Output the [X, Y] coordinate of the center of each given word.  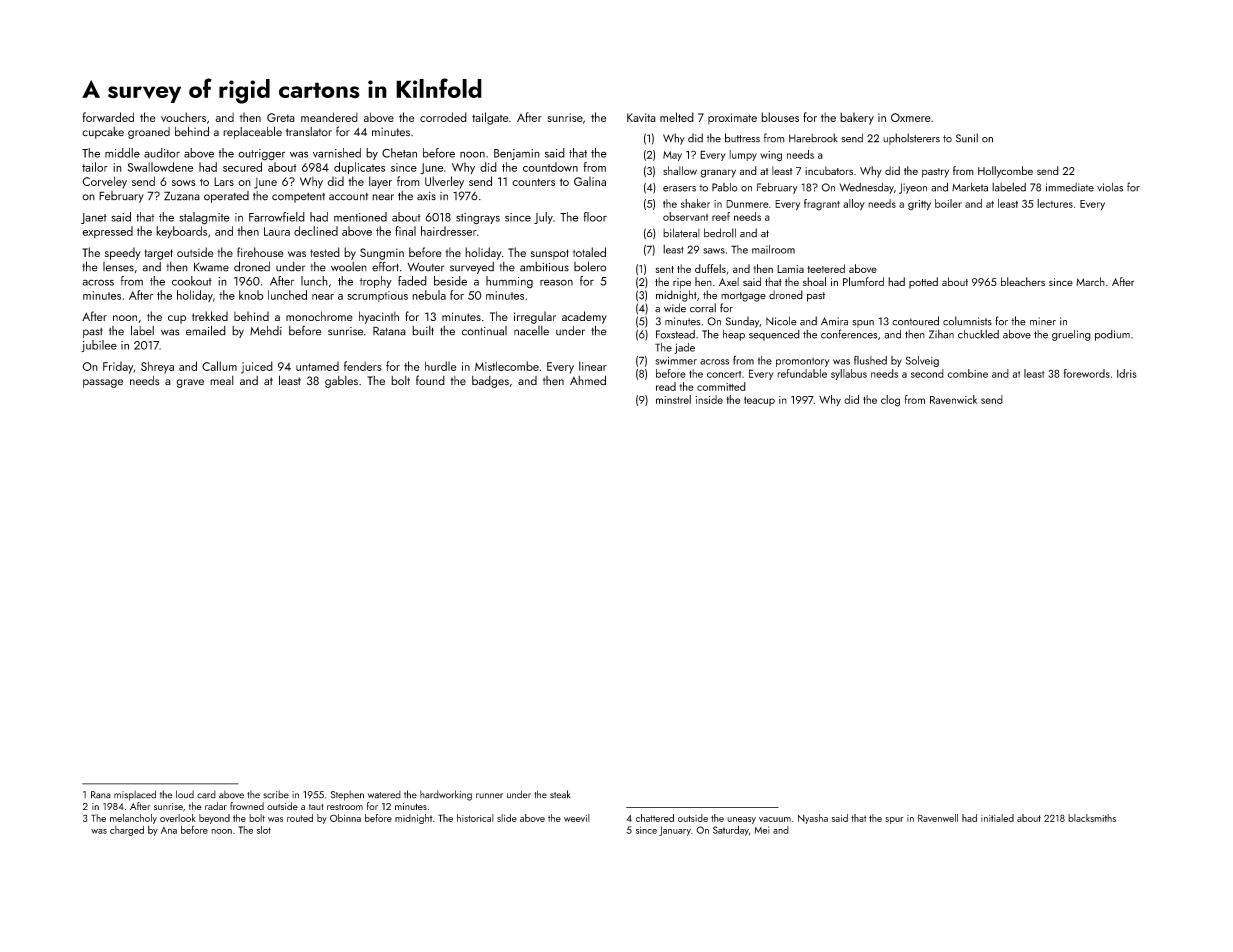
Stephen [347, 795]
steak [560, 794]
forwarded [108, 117]
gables [341, 382]
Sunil [967, 138]
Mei [762, 830]
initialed [997, 818]
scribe [276, 794]
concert [724, 374]
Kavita [641, 117]
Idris [1127, 373]
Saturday [731, 830]
